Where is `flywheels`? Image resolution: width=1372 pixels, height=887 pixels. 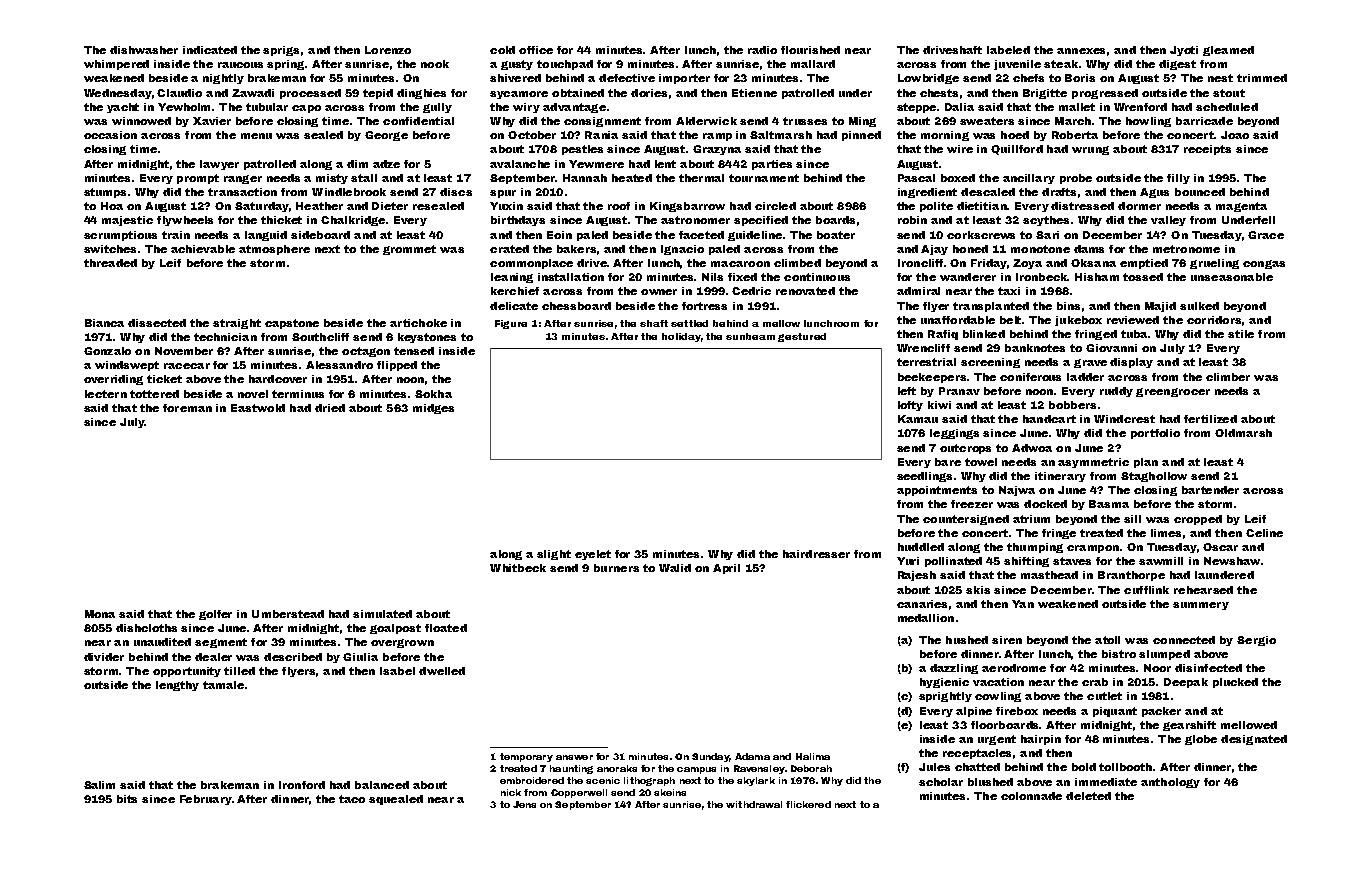
flywheels is located at coordinates (185, 221).
